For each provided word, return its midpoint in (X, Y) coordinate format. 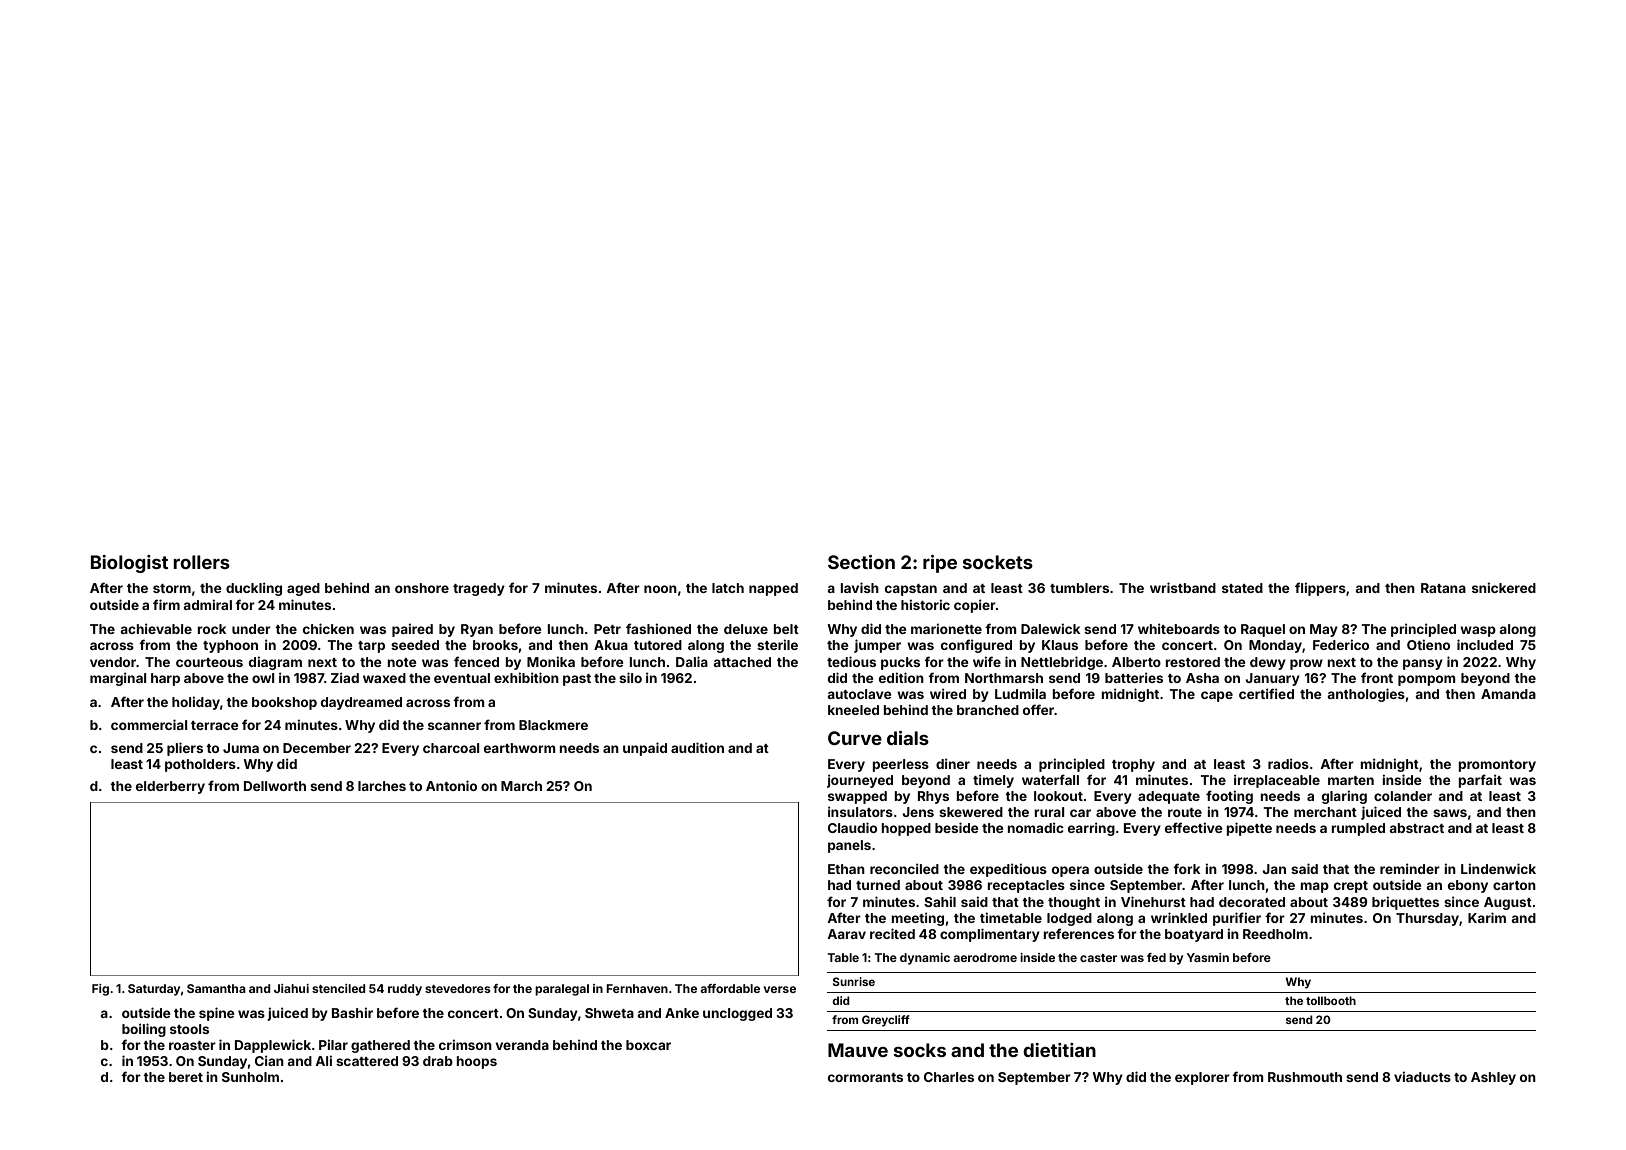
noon (660, 589)
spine (216, 1014)
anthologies (1366, 695)
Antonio (451, 785)
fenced (476, 661)
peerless (901, 765)
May (1324, 630)
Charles (949, 1077)
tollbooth (1331, 1000)
